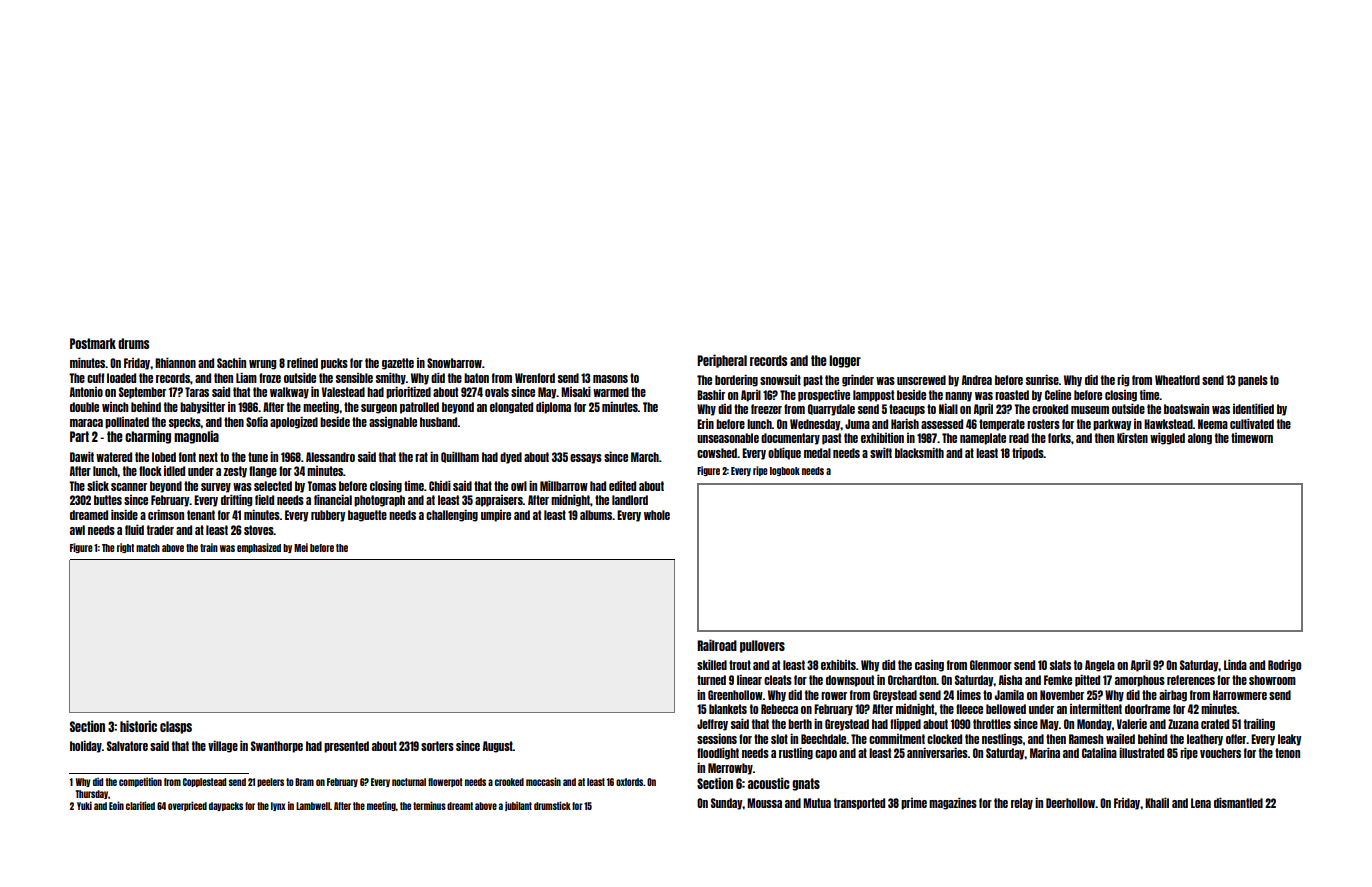 This screenshot has height=887, width=1372. I want to click on Mei, so click(301, 547).
